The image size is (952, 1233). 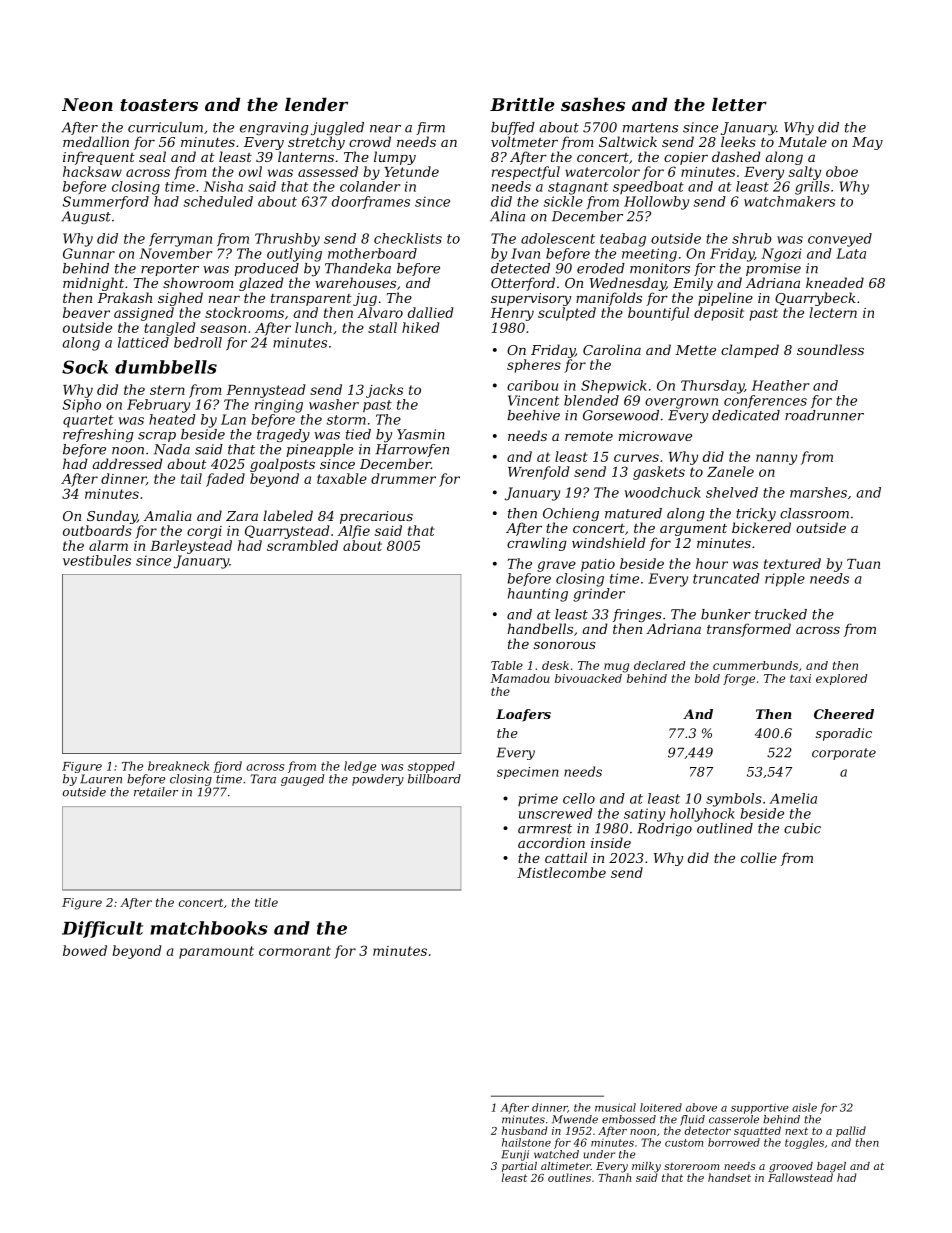 I want to click on Eunji, so click(x=515, y=1155).
